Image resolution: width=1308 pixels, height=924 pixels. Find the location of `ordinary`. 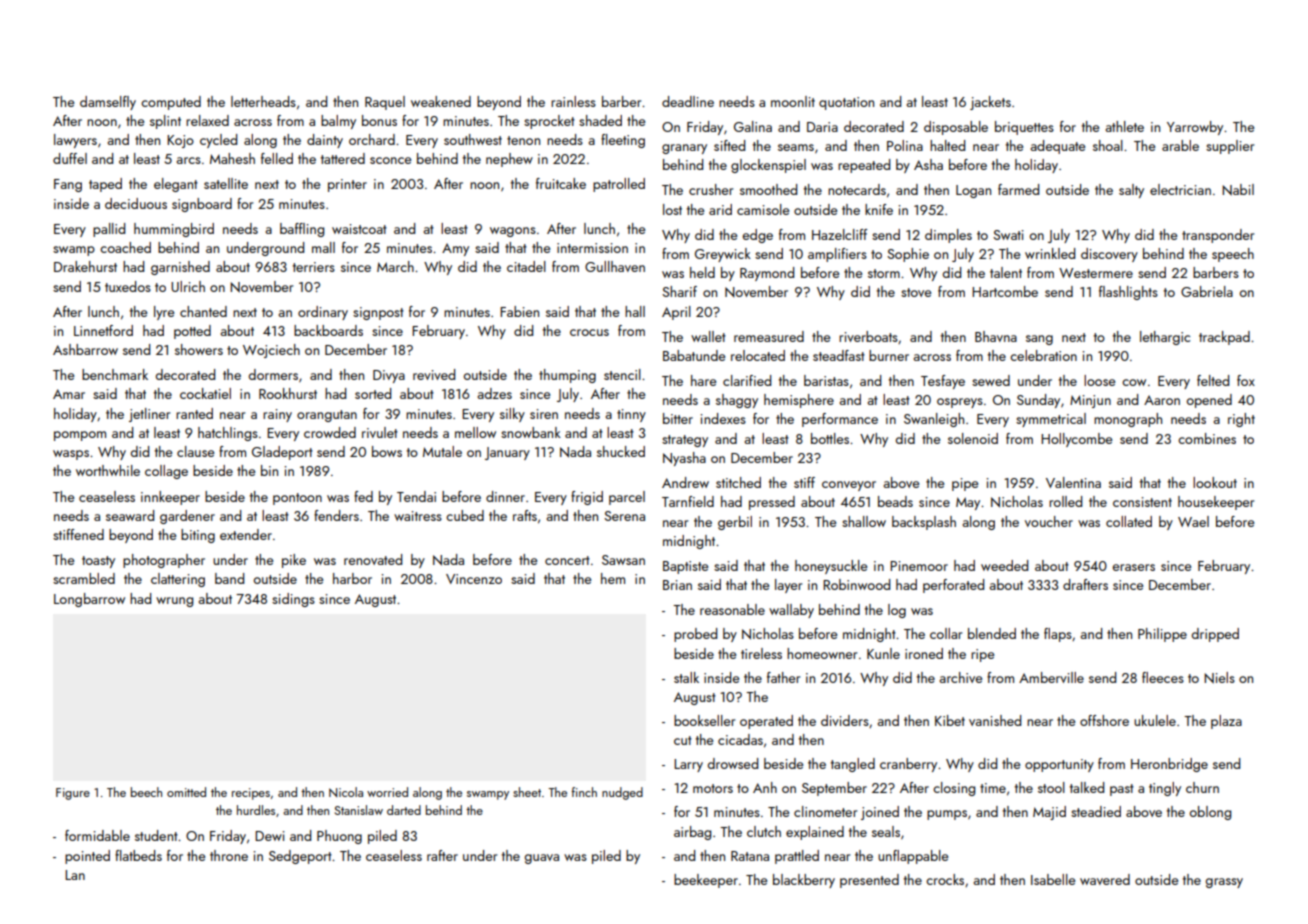

ordinary is located at coordinates (323, 313).
